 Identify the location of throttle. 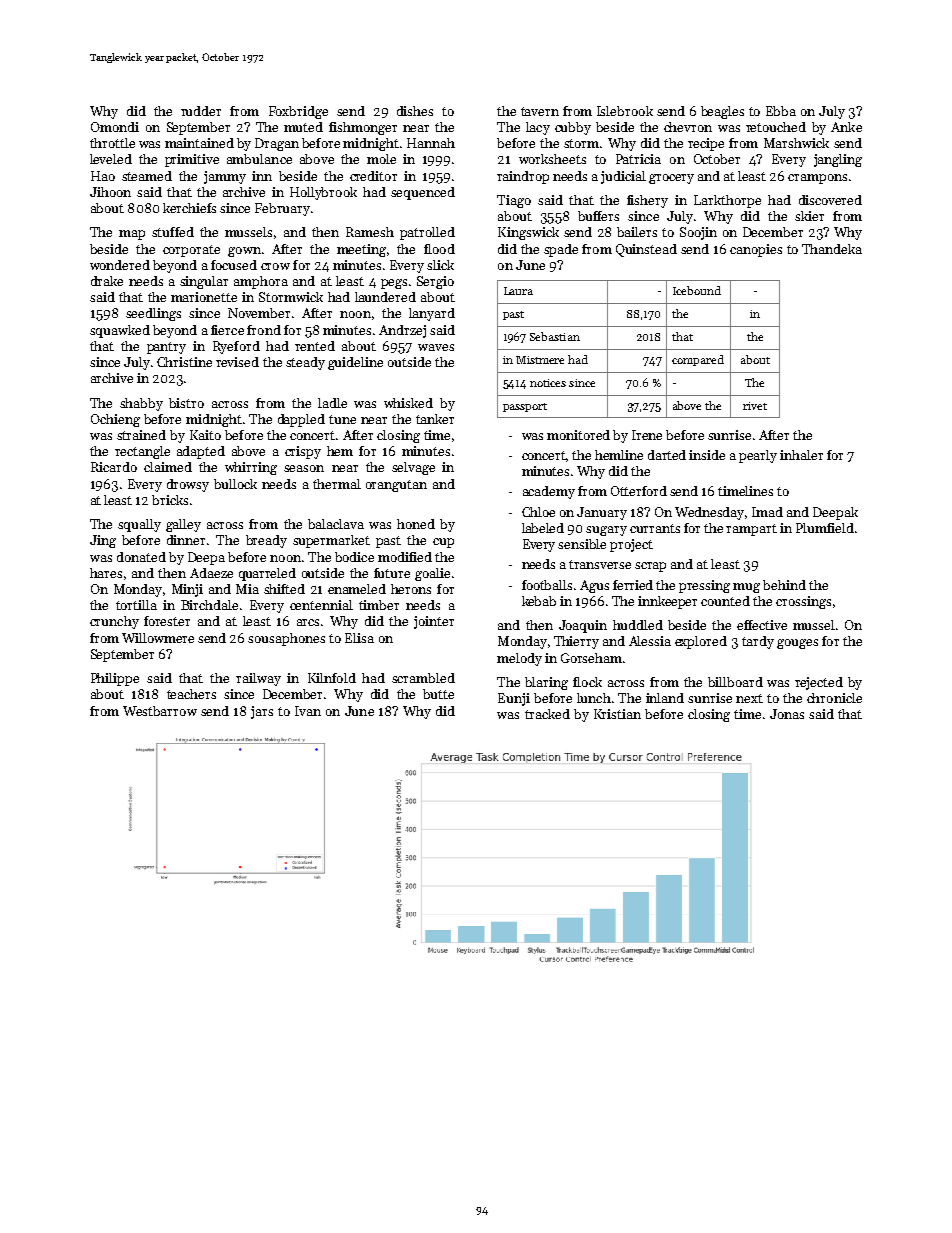
(112, 143).
